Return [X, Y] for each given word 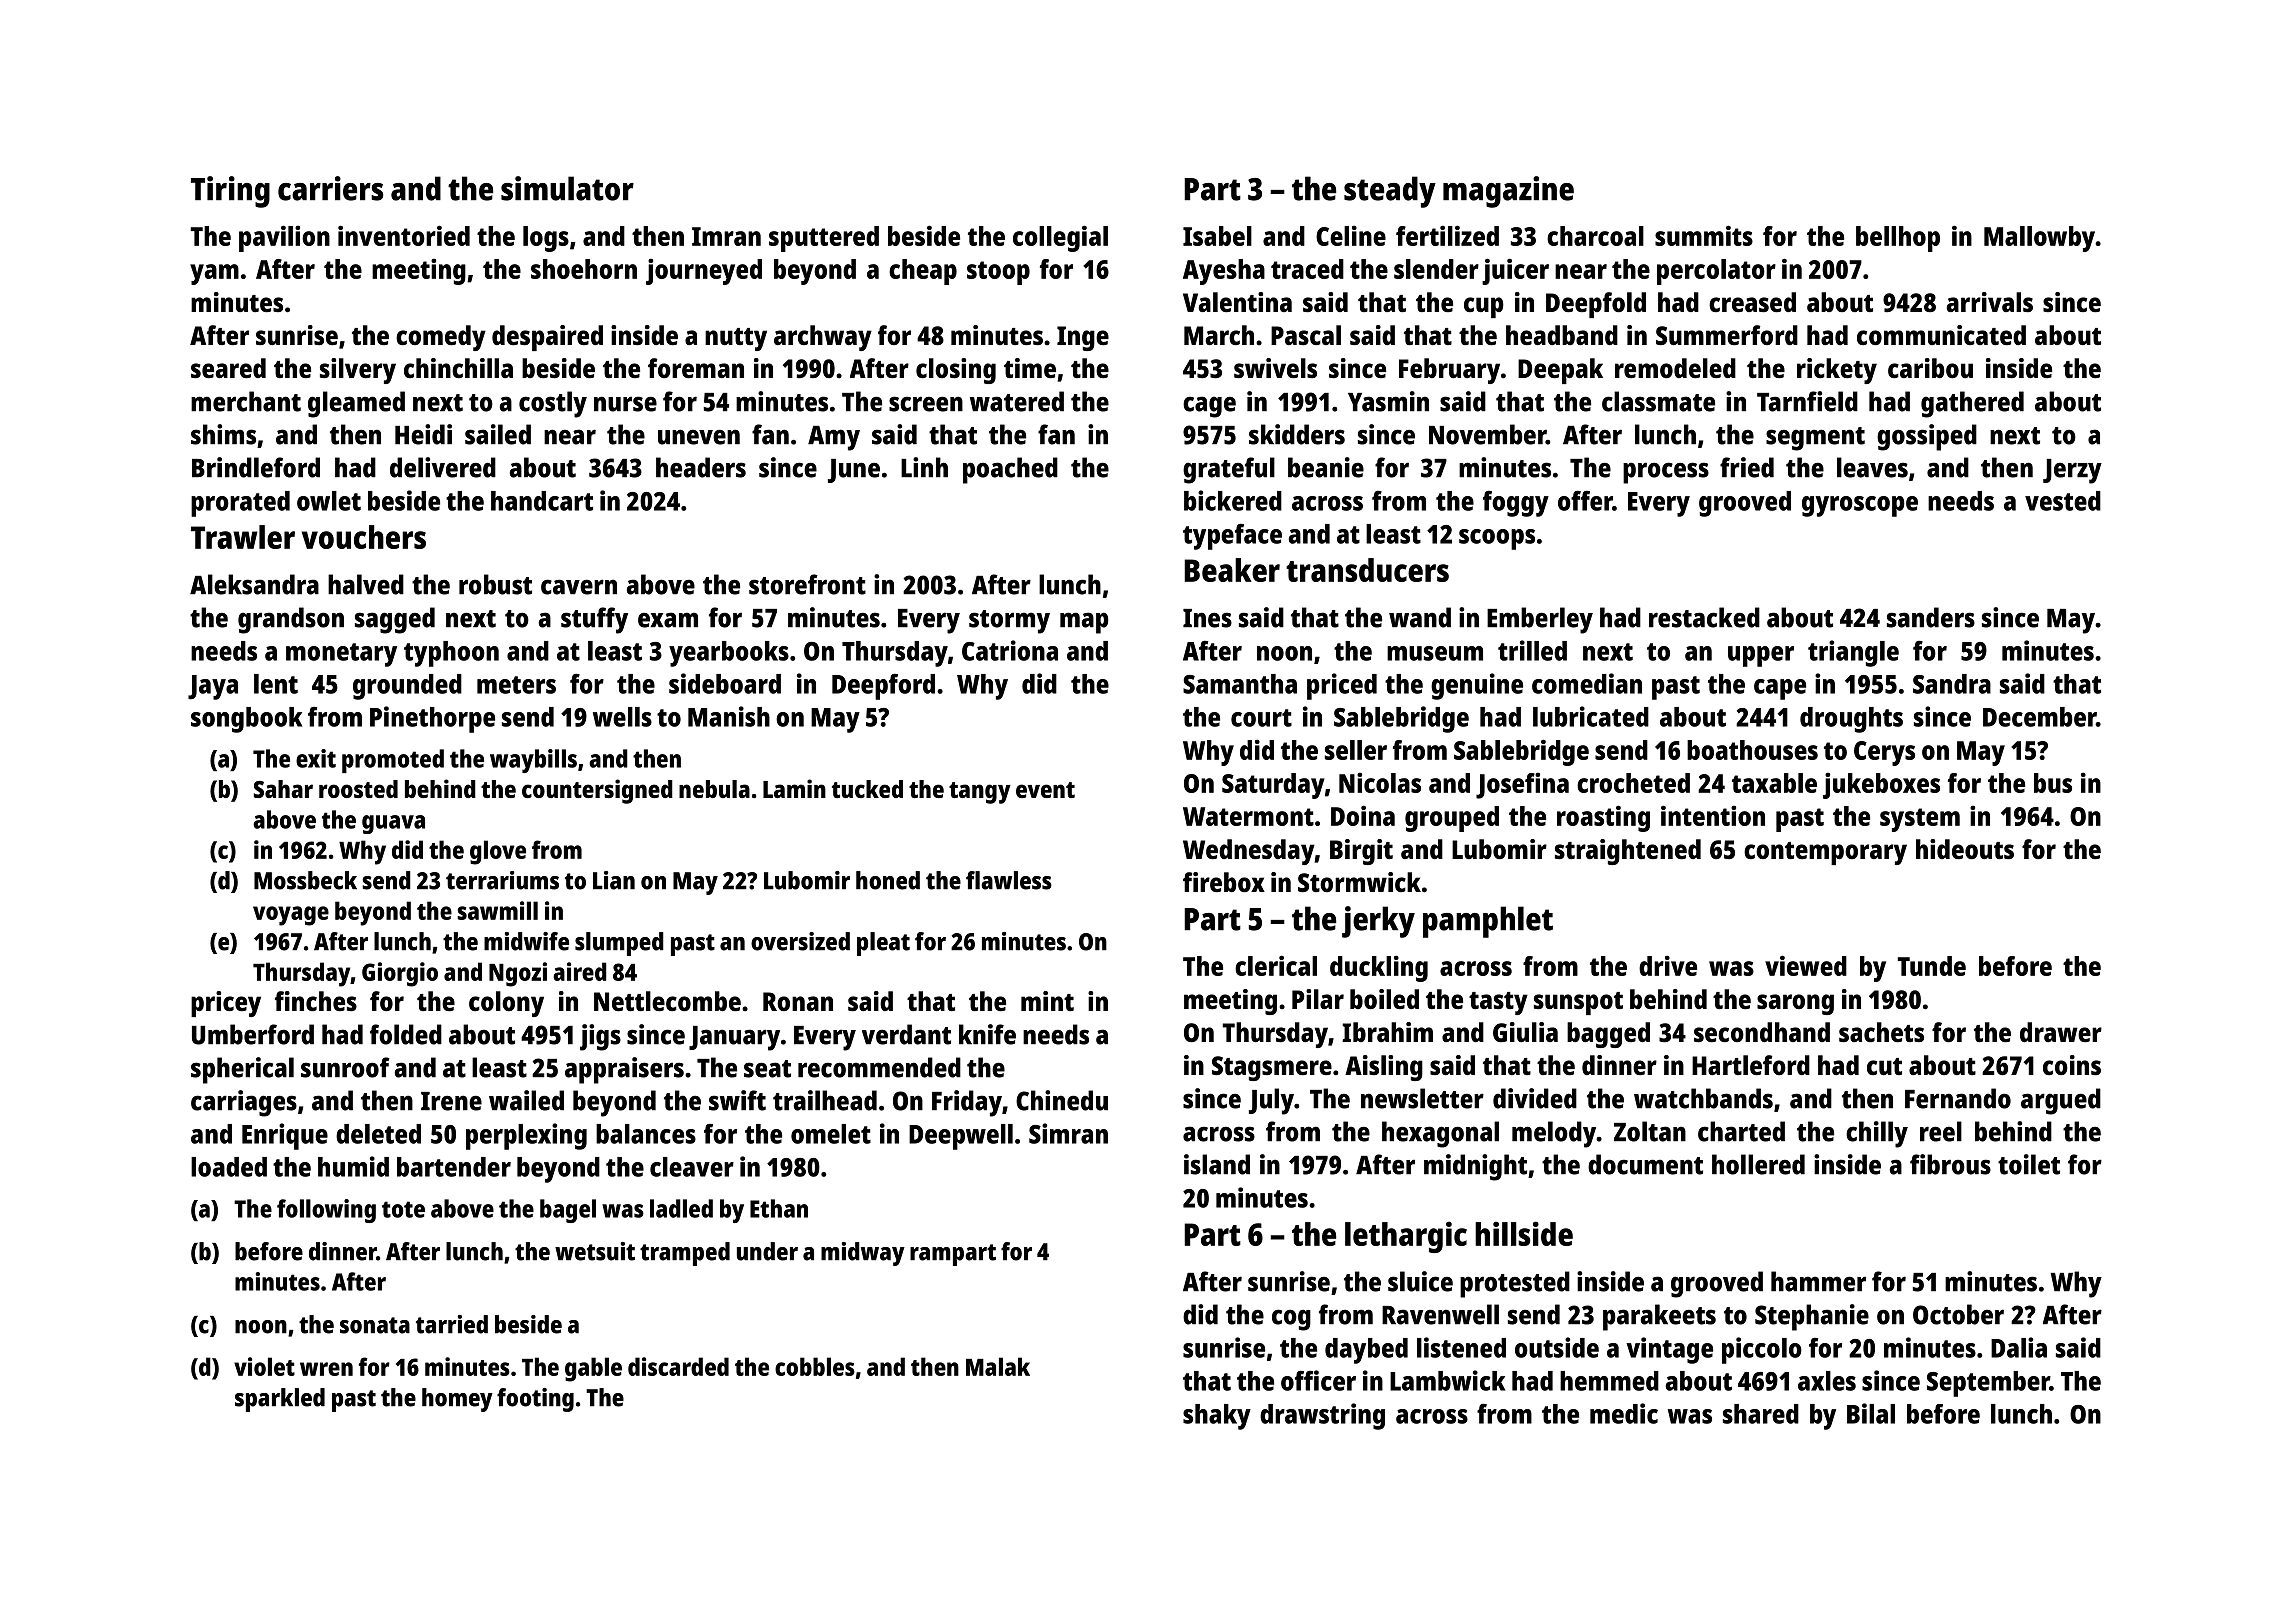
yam [214, 274]
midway [863, 1254]
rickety [1837, 371]
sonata [375, 1325]
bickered [1233, 500]
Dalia [2019, 1347]
